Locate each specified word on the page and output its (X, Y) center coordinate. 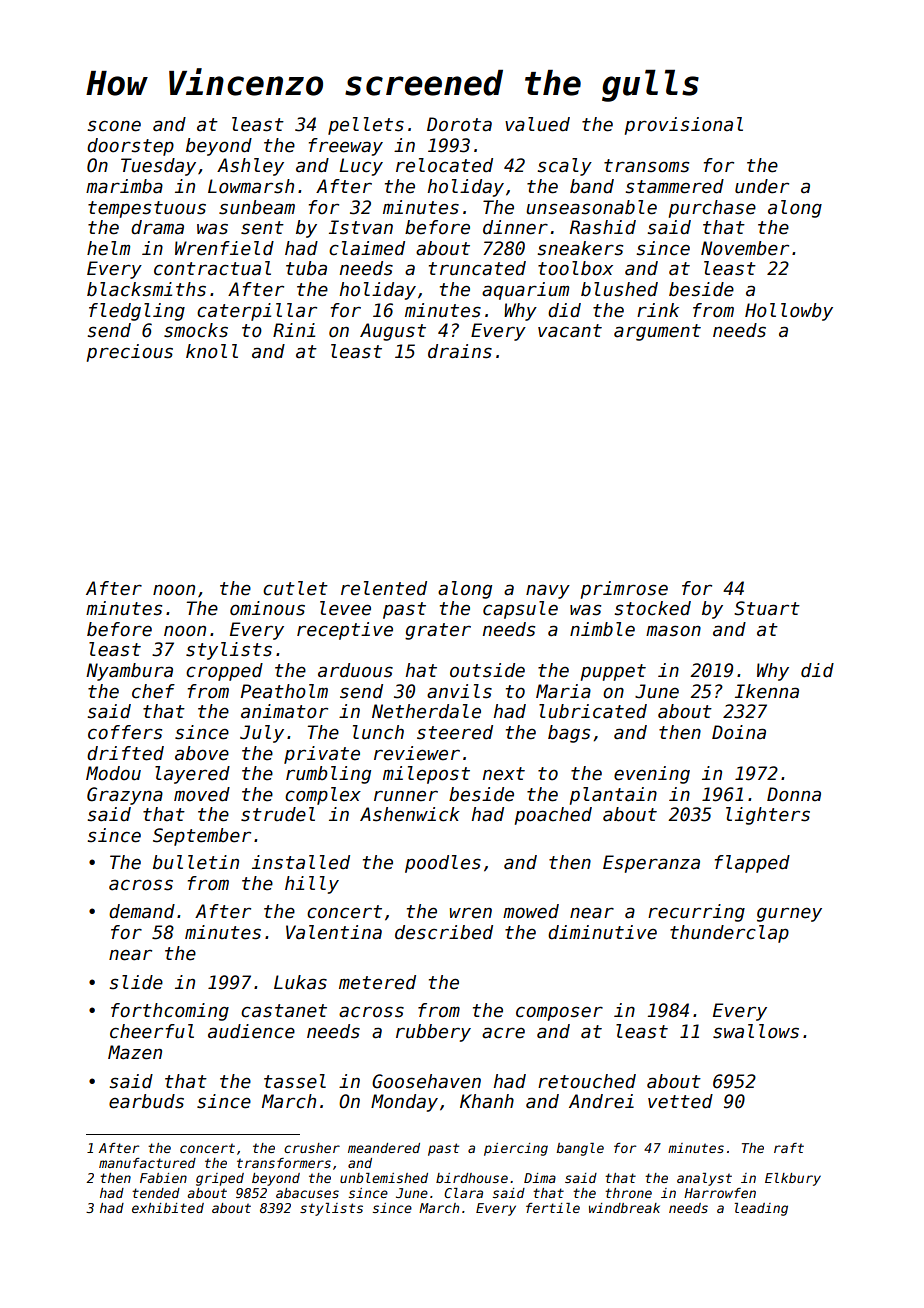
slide (136, 982)
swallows (756, 1031)
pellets (366, 126)
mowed (531, 911)
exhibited (168, 1208)
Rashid (603, 227)
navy (548, 591)
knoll (212, 351)
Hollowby (789, 312)
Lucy (361, 167)
